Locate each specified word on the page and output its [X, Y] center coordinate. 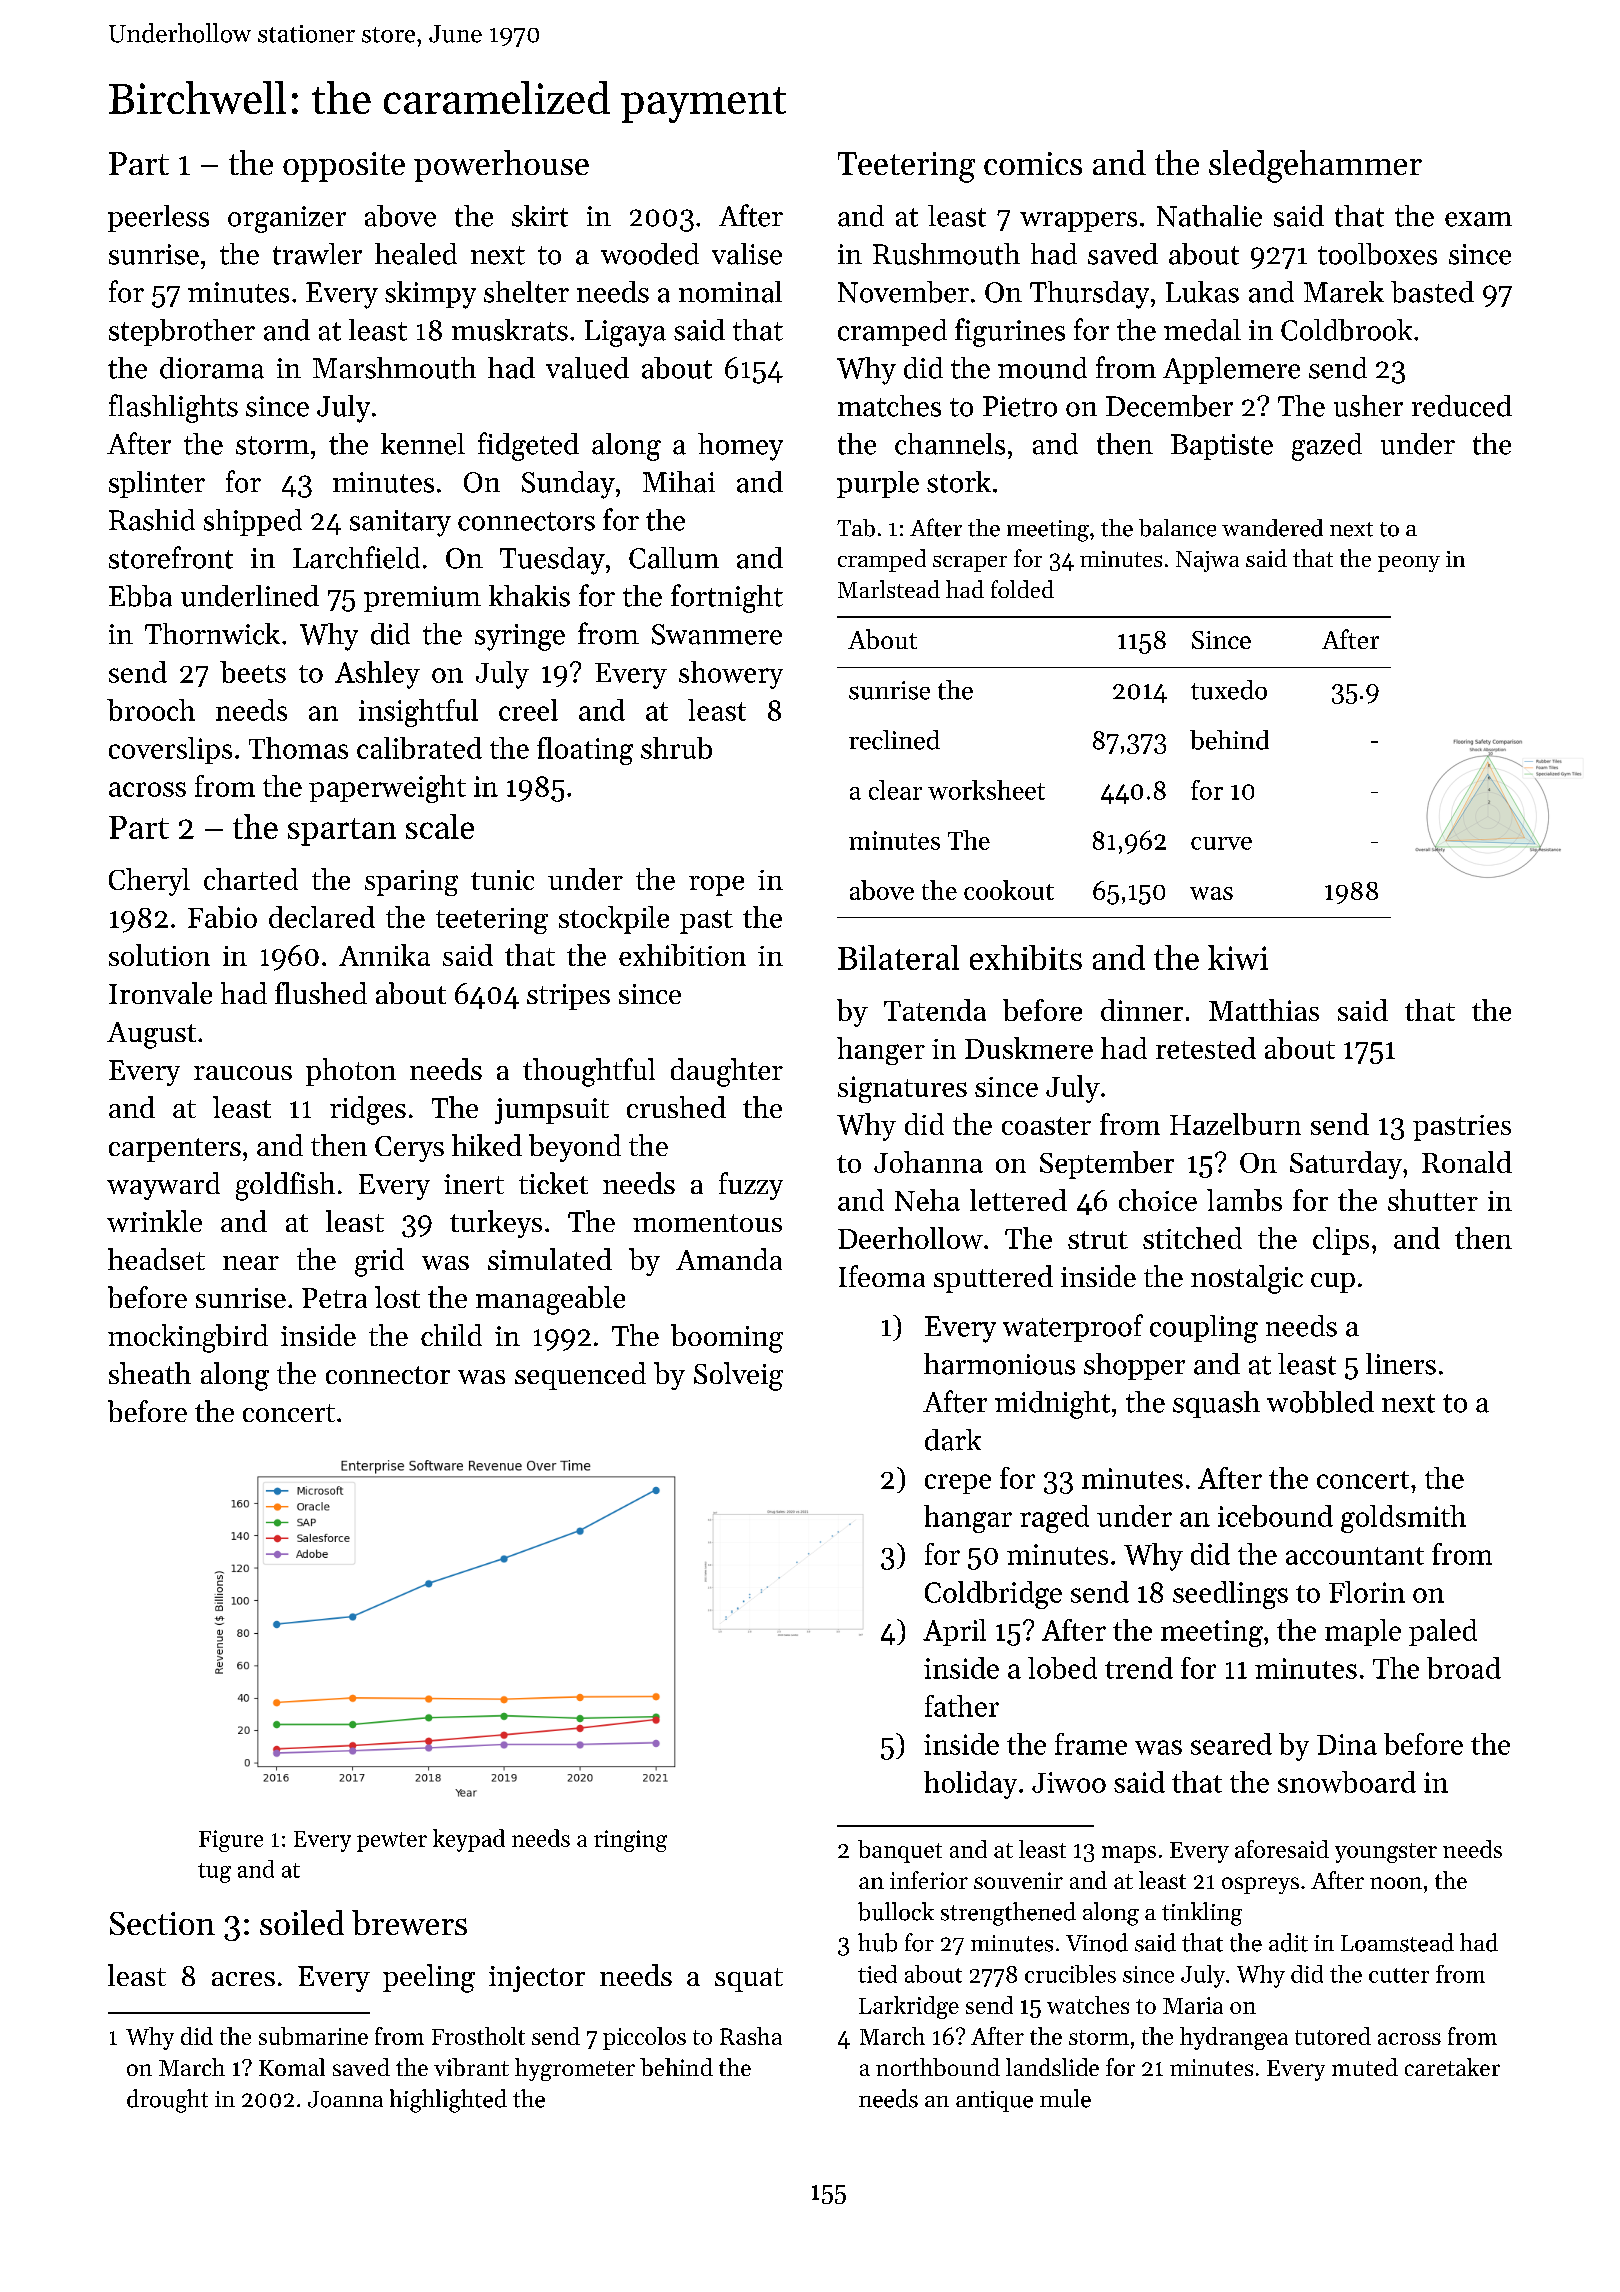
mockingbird [188, 1338]
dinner [1142, 1010]
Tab [856, 528]
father [962, 1706]
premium [422, 599]
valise [747, 254]
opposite [344, 167]
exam [1478, 219]
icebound [1275, 1516]
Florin [1367, 1592]
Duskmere [1029, 1048]
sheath [150, 1373]
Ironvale [160, 993]
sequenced [580, 1376]
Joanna [345, 2099]
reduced [1462, 406]
